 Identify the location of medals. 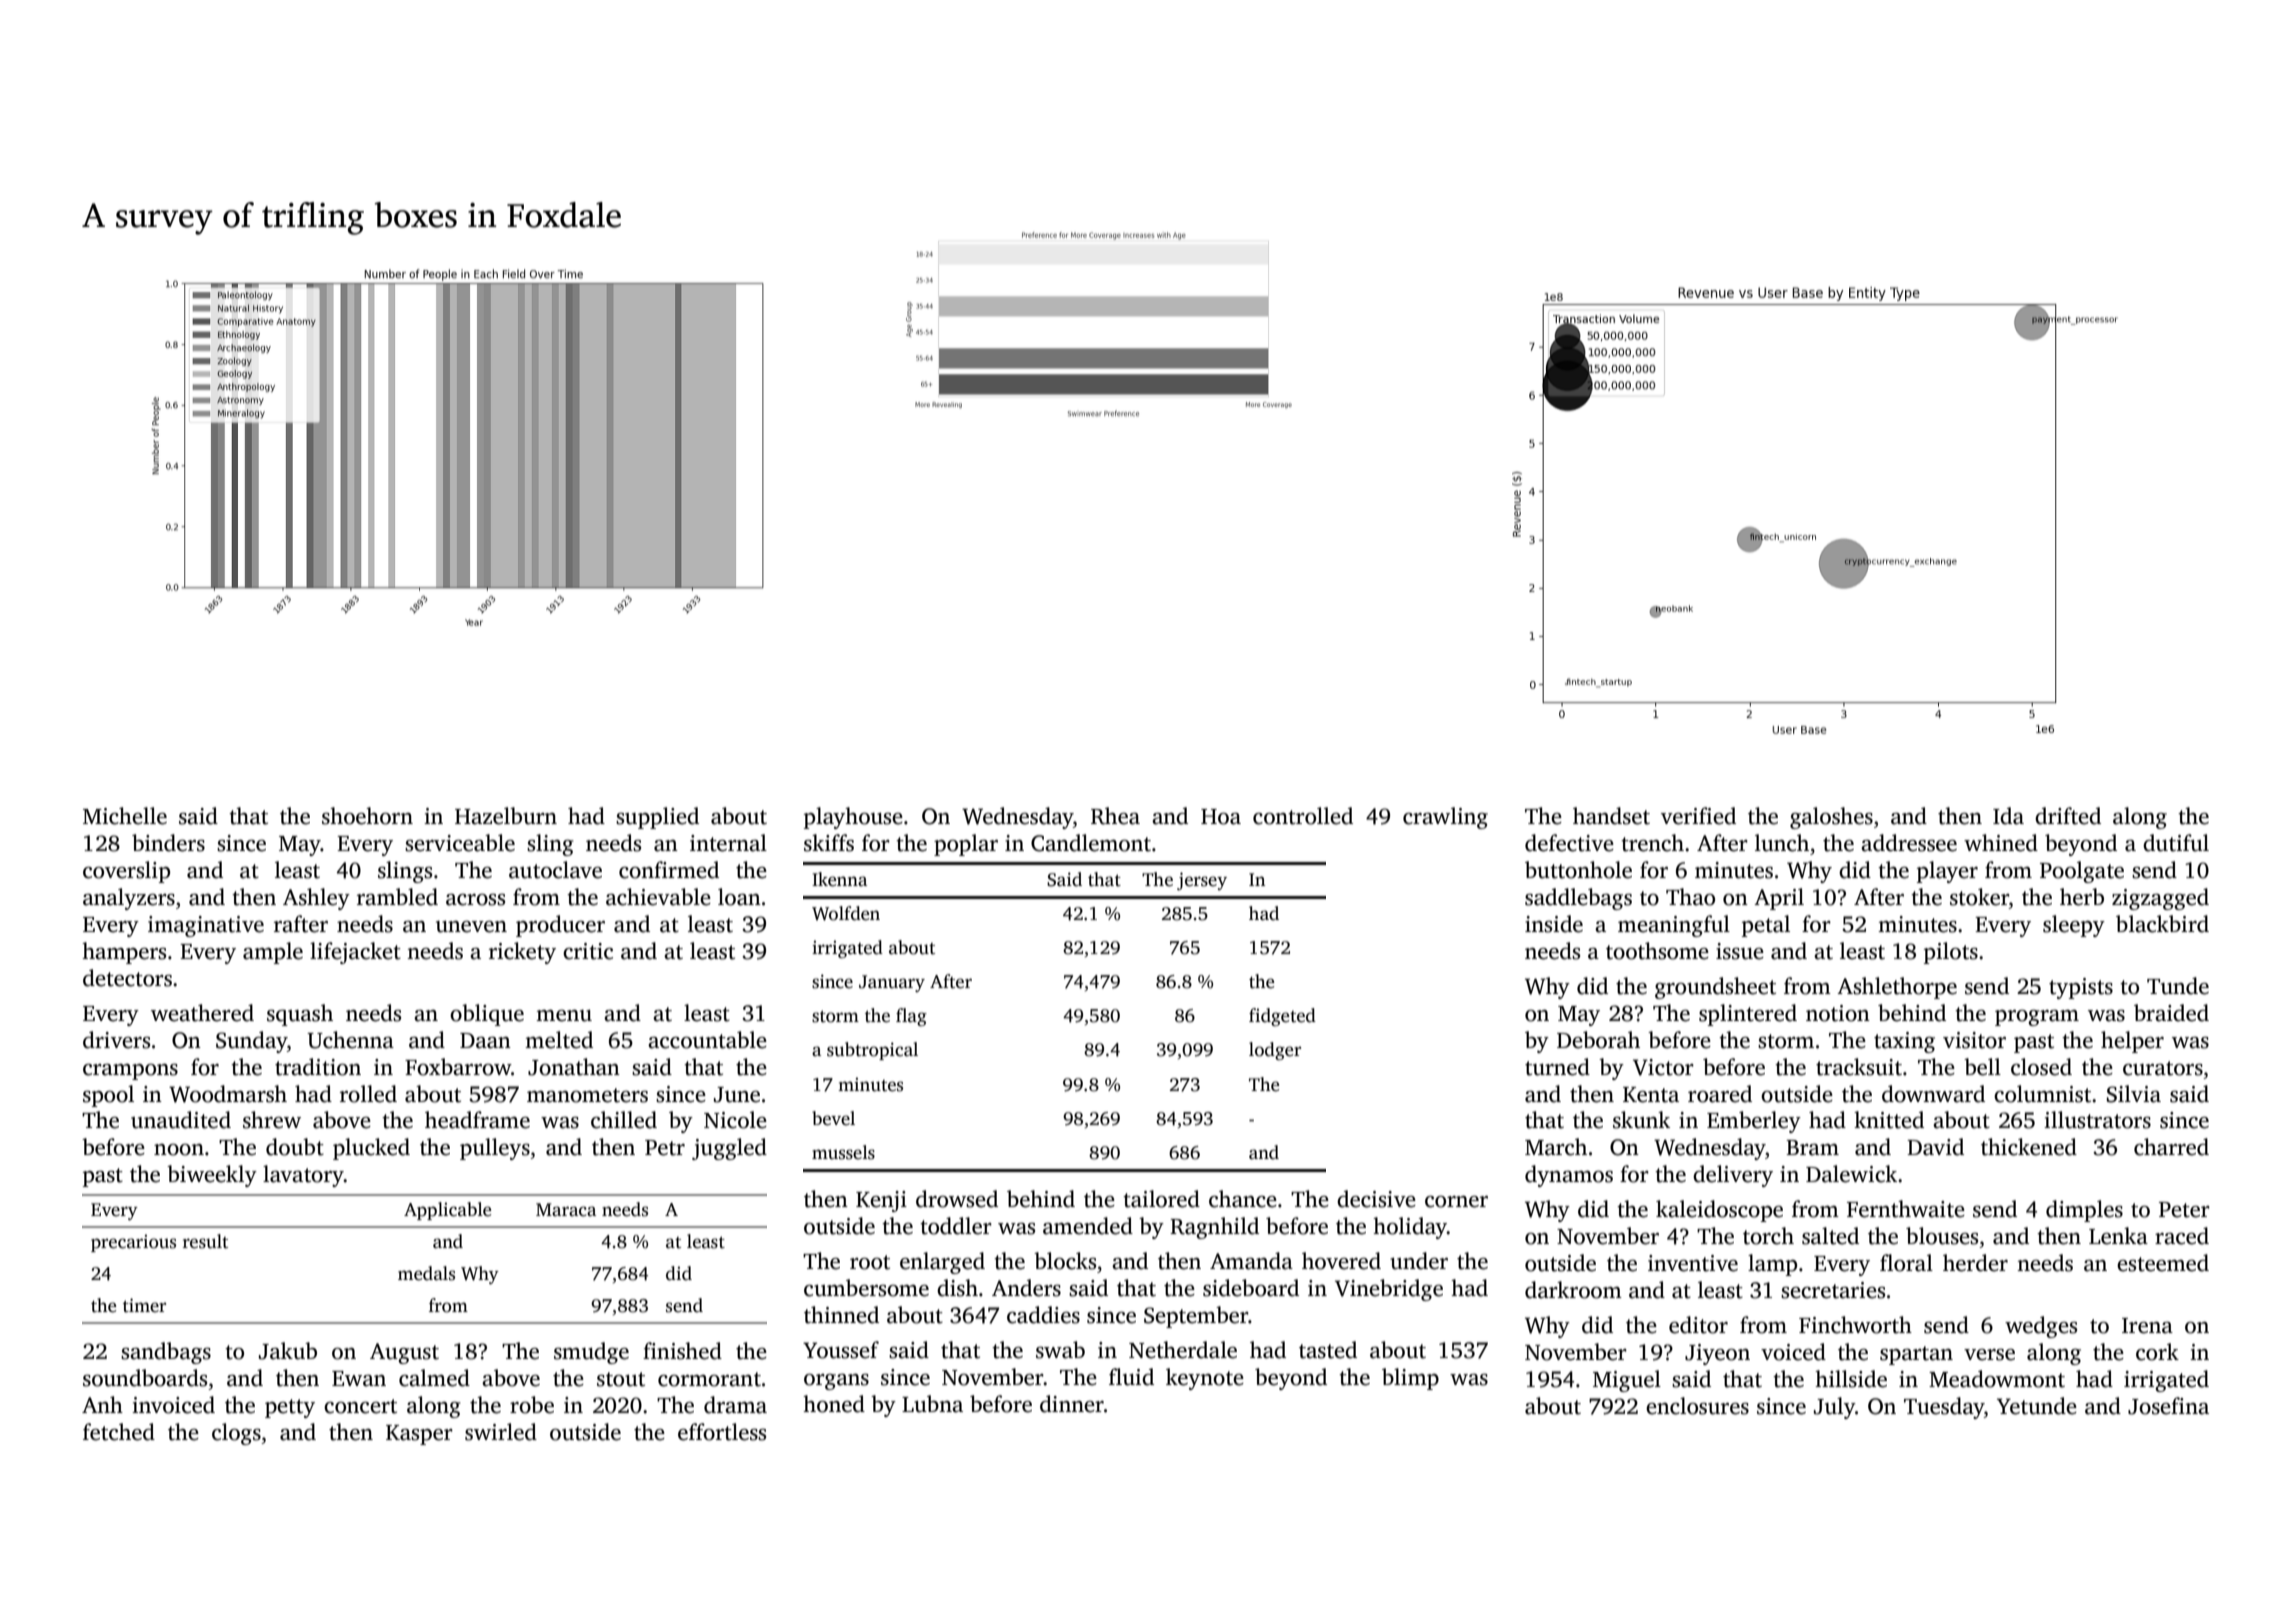
(426, 1273).
